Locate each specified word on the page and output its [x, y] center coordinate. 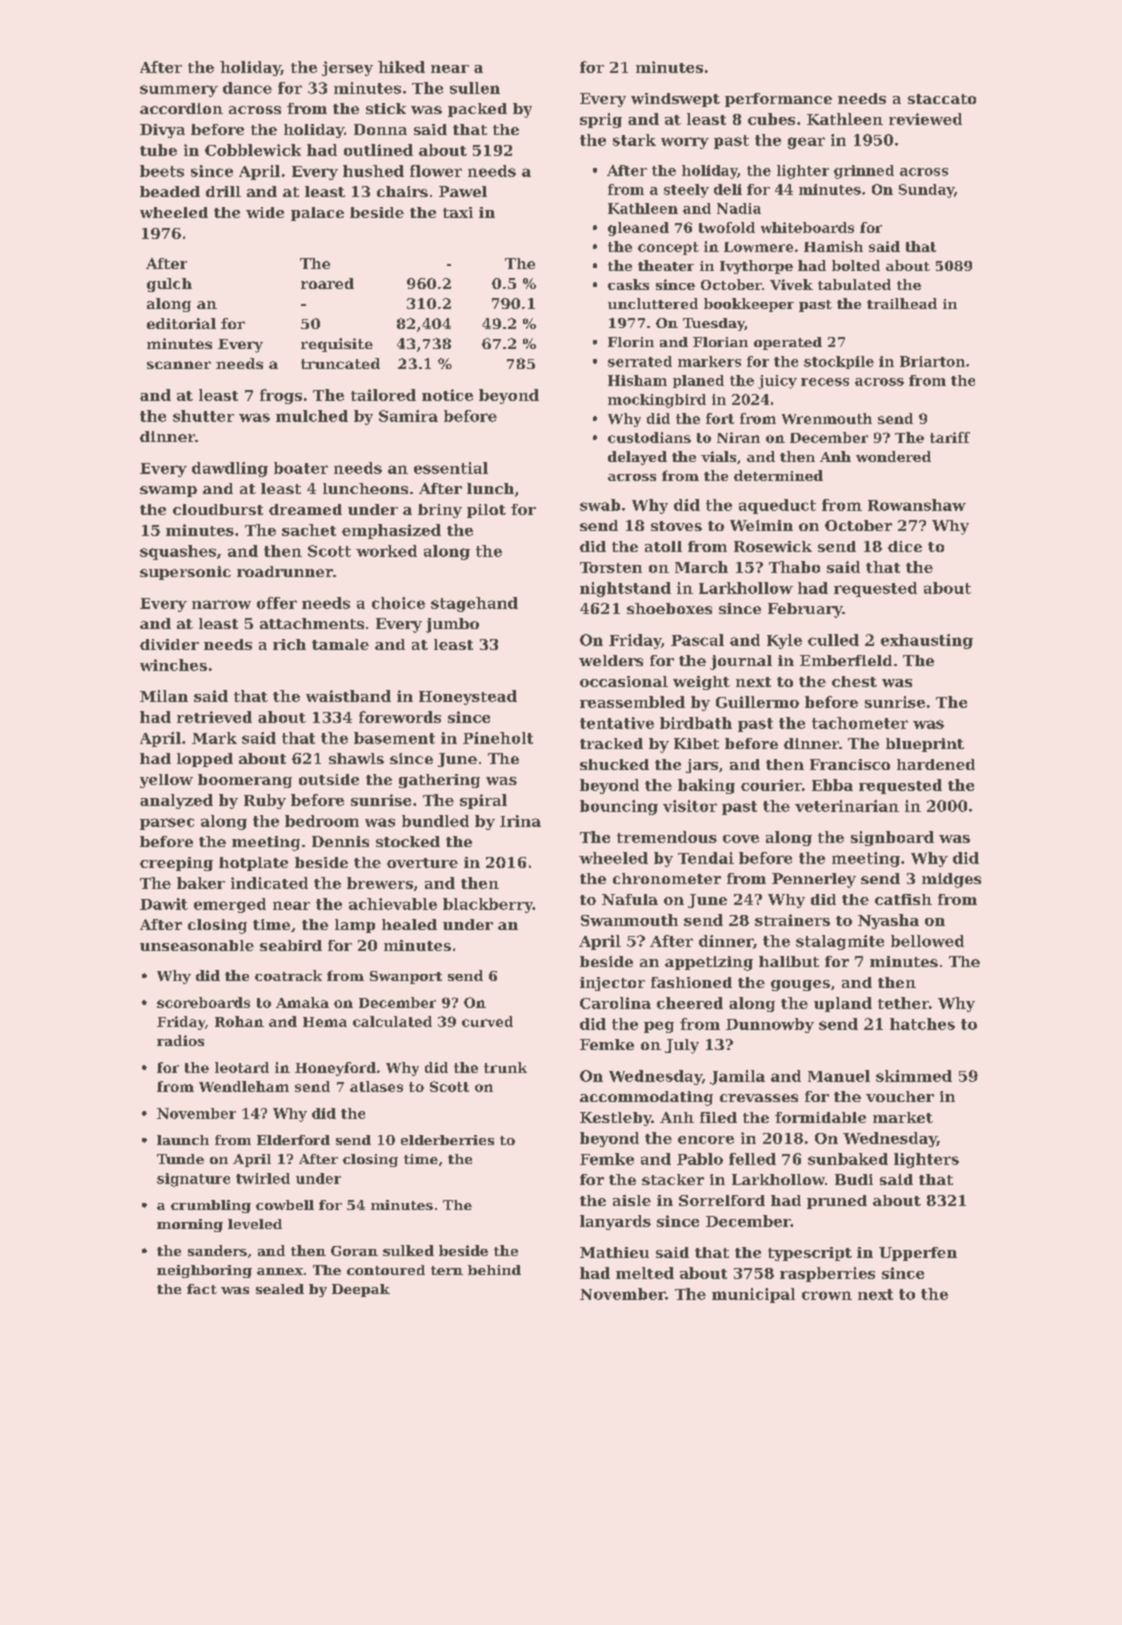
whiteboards [807, 227]
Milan [164, 696]
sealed [280, 1289]
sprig [601, 120]
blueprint [925, 745]
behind [494, 1270]
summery [179, 91]
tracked [611, 743]
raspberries [827, 1274]
